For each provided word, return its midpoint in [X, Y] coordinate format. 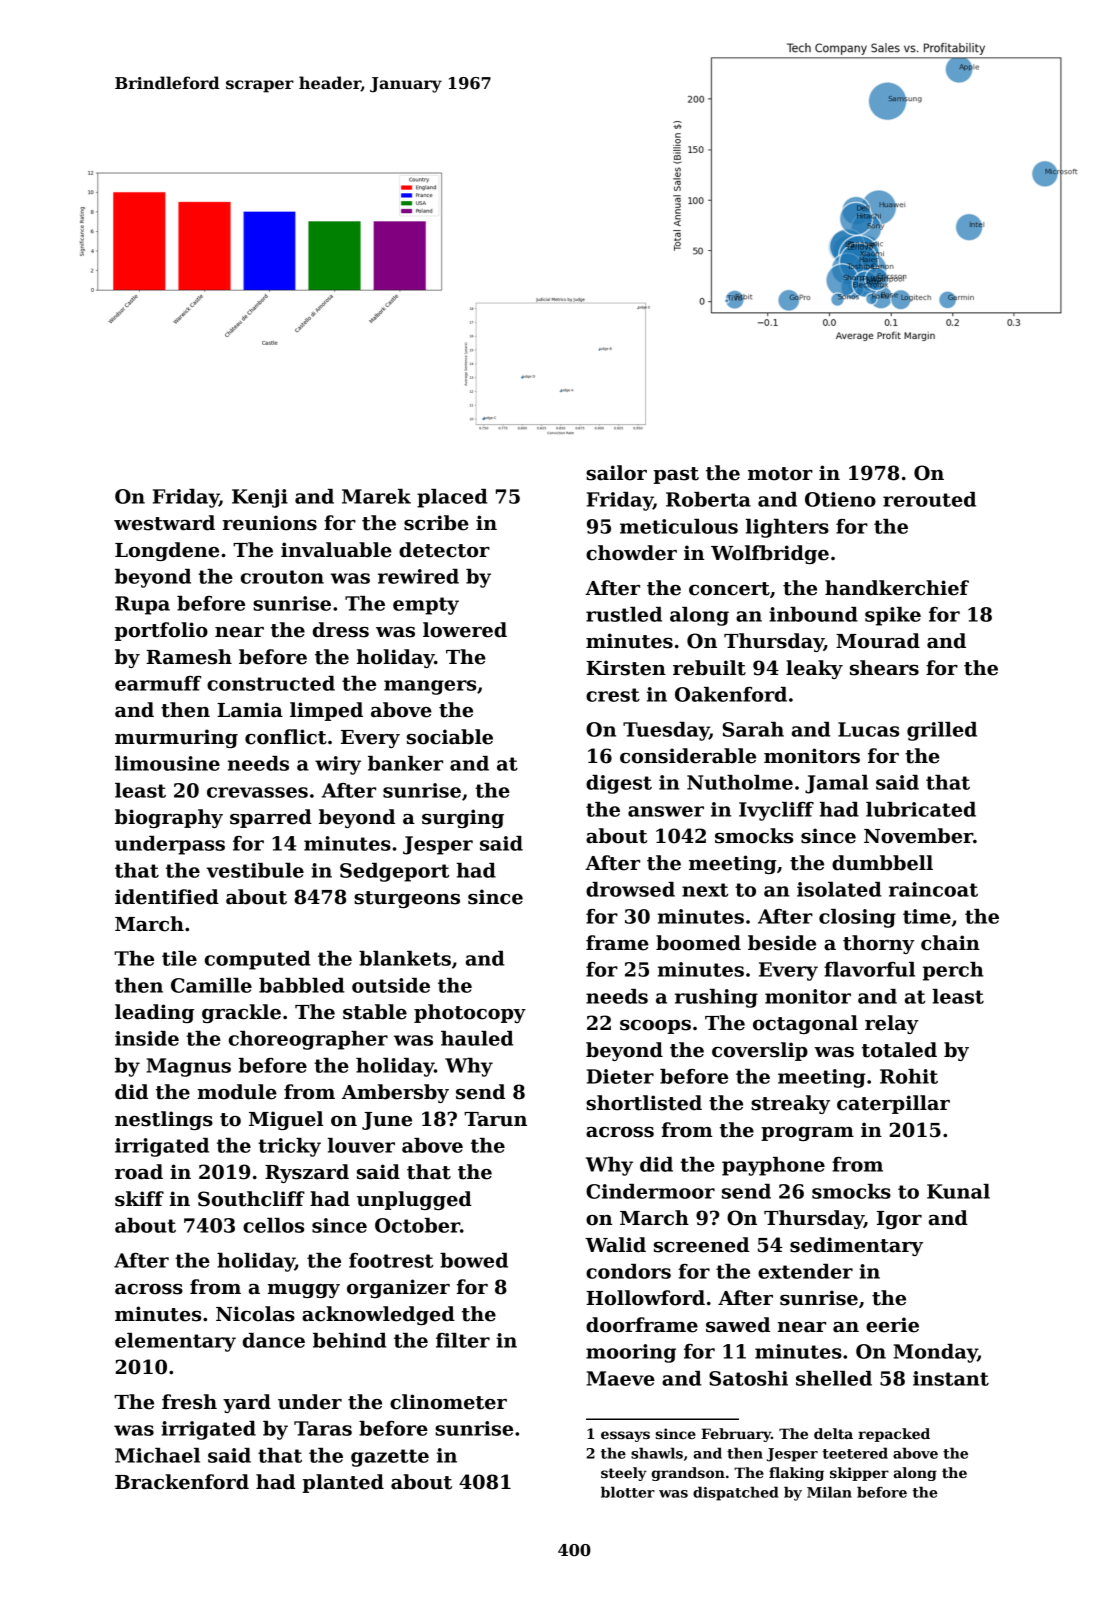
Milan [829, 1492]
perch [953, 971]
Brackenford [182, 1482]
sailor [616, 473]
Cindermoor [650, 1191]
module [237, 1092]
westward [164, 523]
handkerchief [897, 588]
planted [343, 1483]
